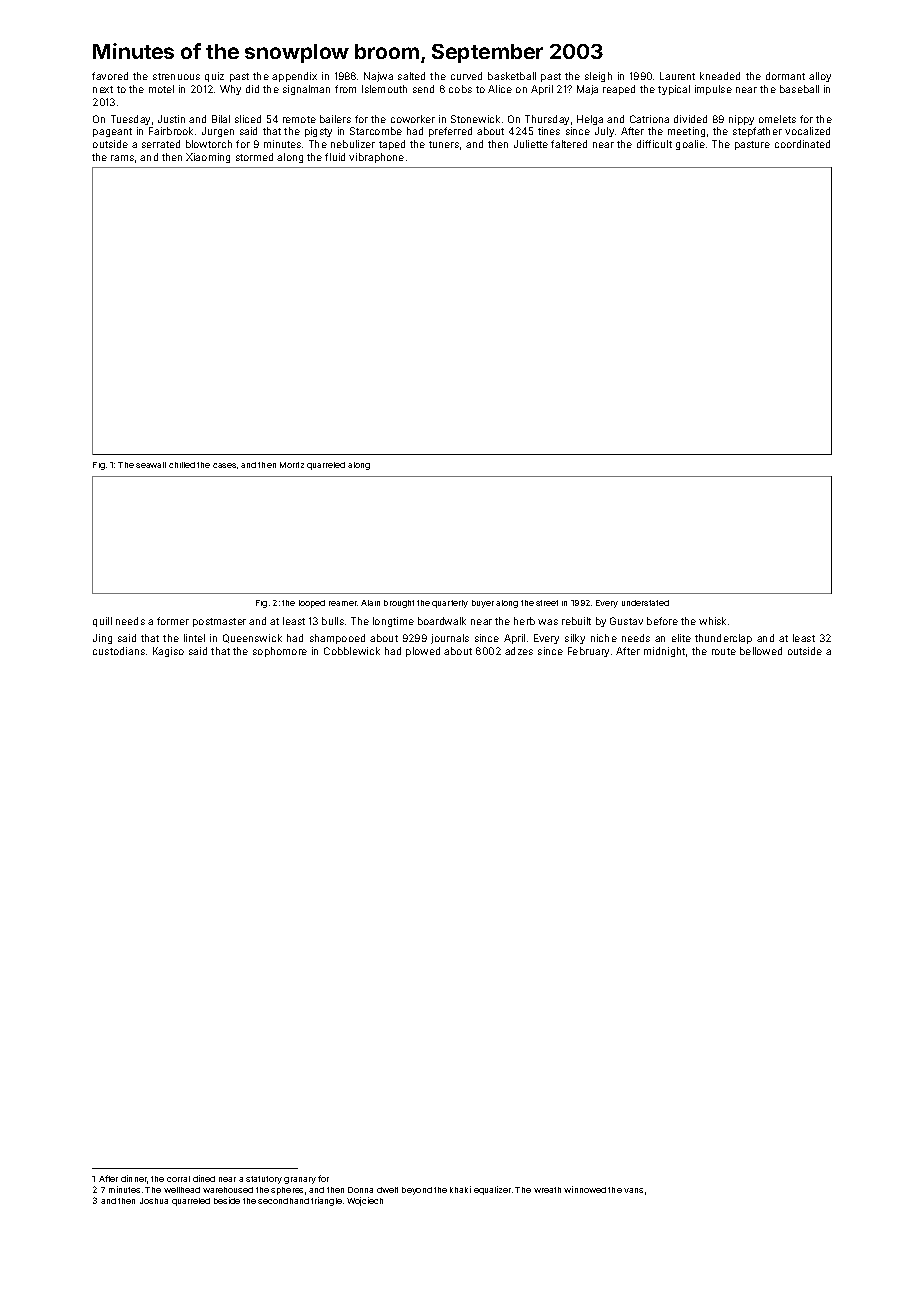 The height and width of the image is (1308, 924). What do you see at coordinates (423, 652) in the image?
I see `plowed` at bounding box center [423, 652].
